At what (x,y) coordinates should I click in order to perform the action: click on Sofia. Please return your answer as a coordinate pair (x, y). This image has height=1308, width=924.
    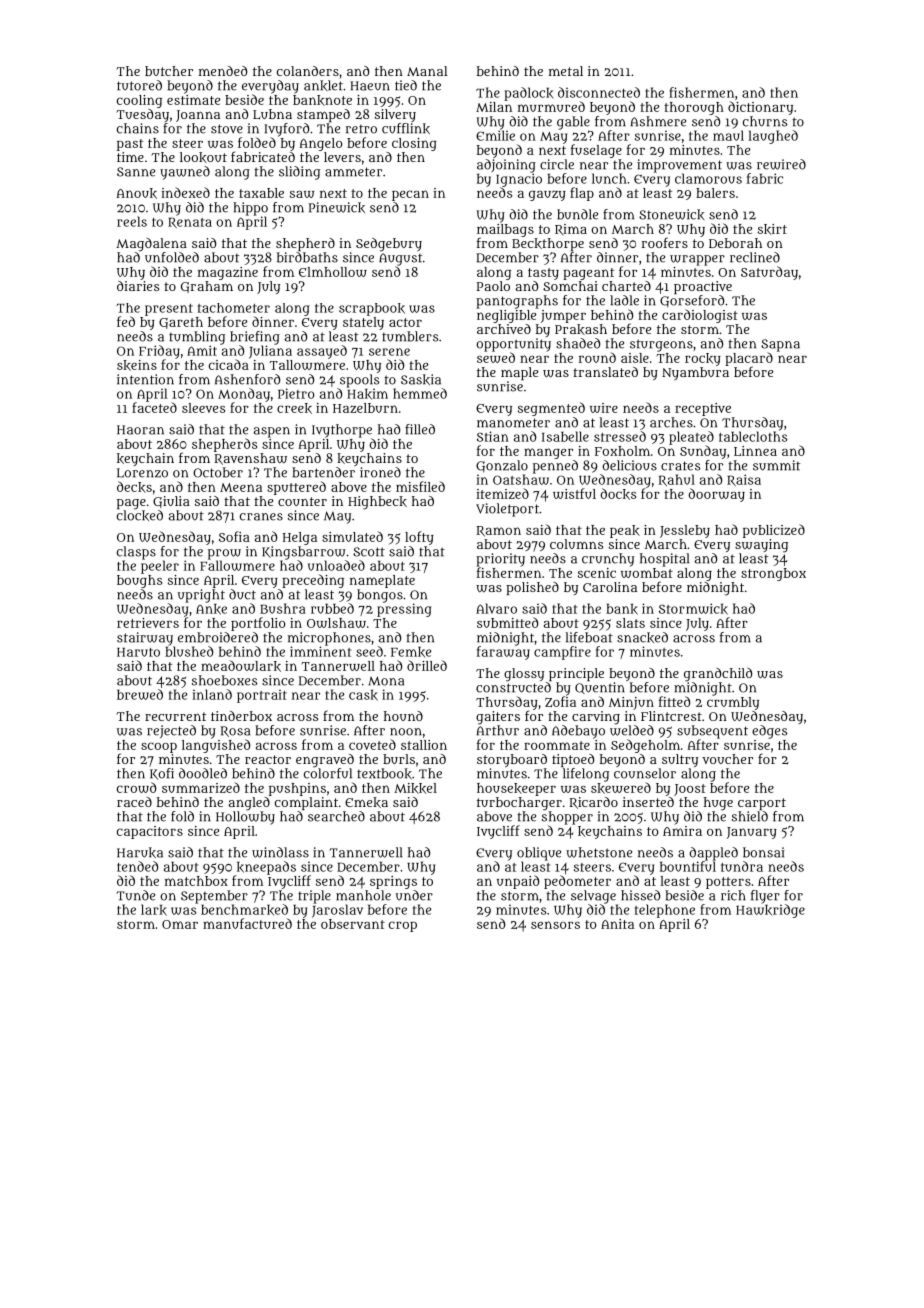
    Looking at the image, I should click on (234, 536).
